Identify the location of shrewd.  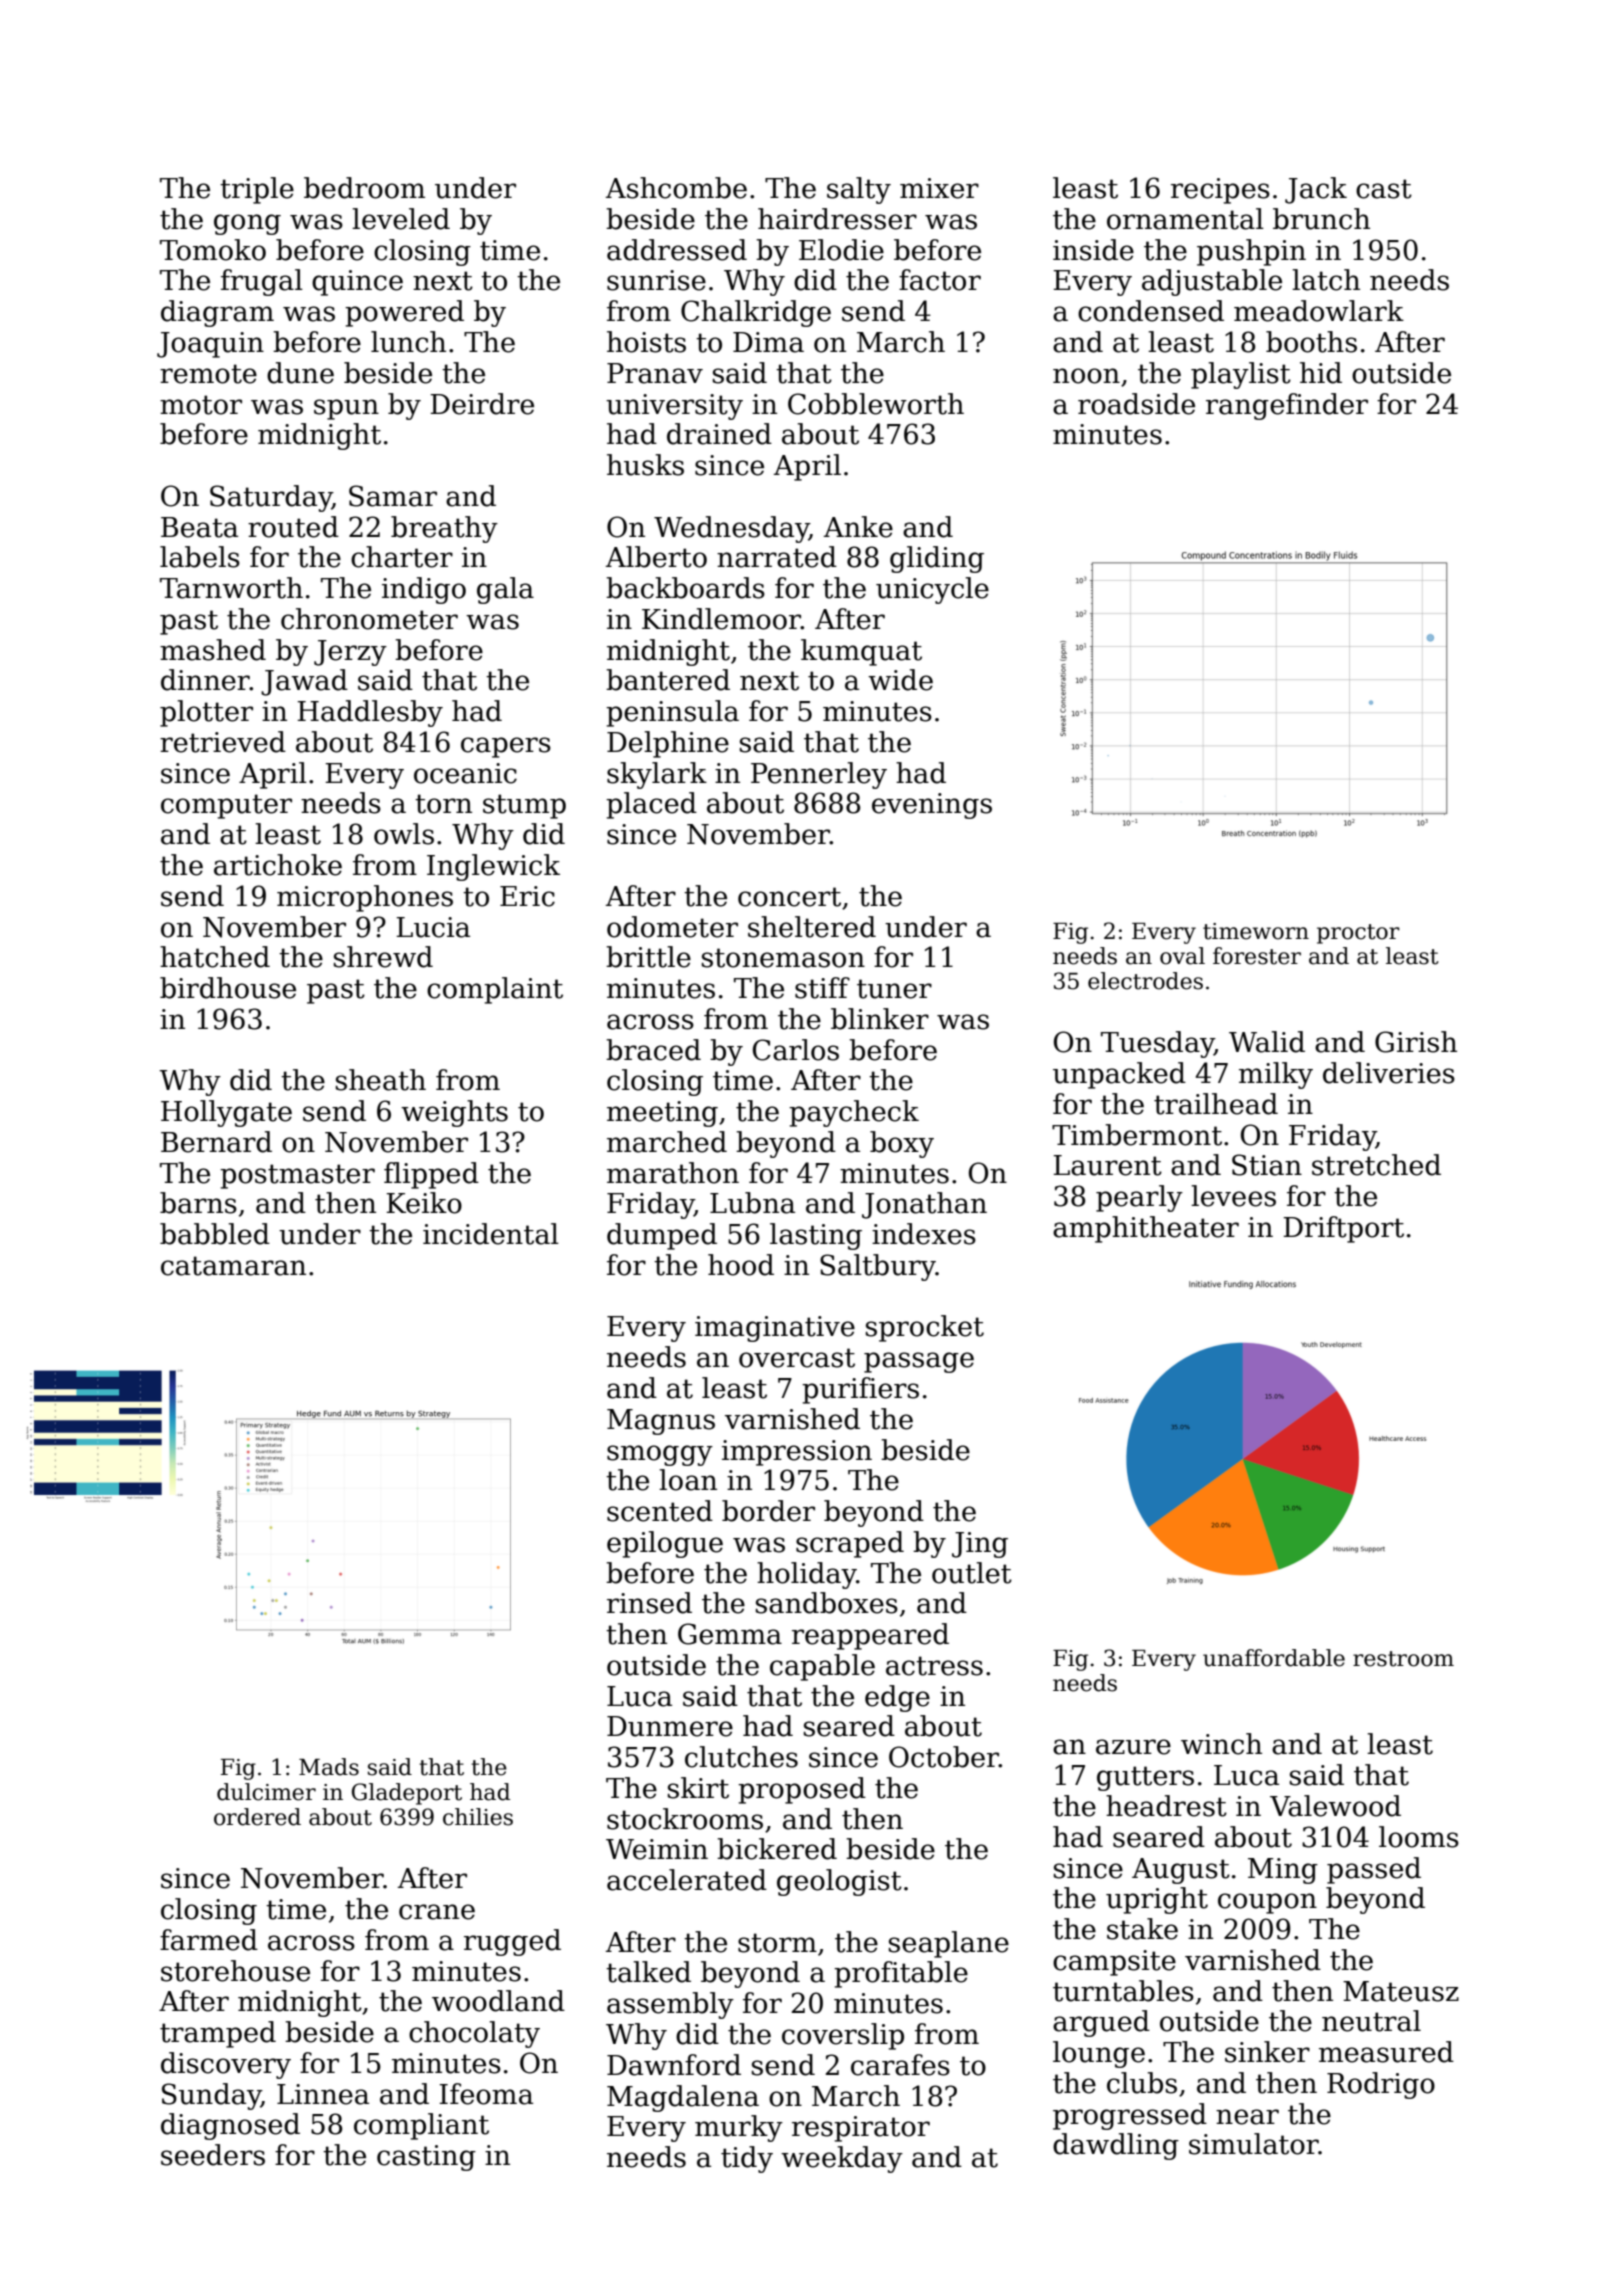
(383, 957).
